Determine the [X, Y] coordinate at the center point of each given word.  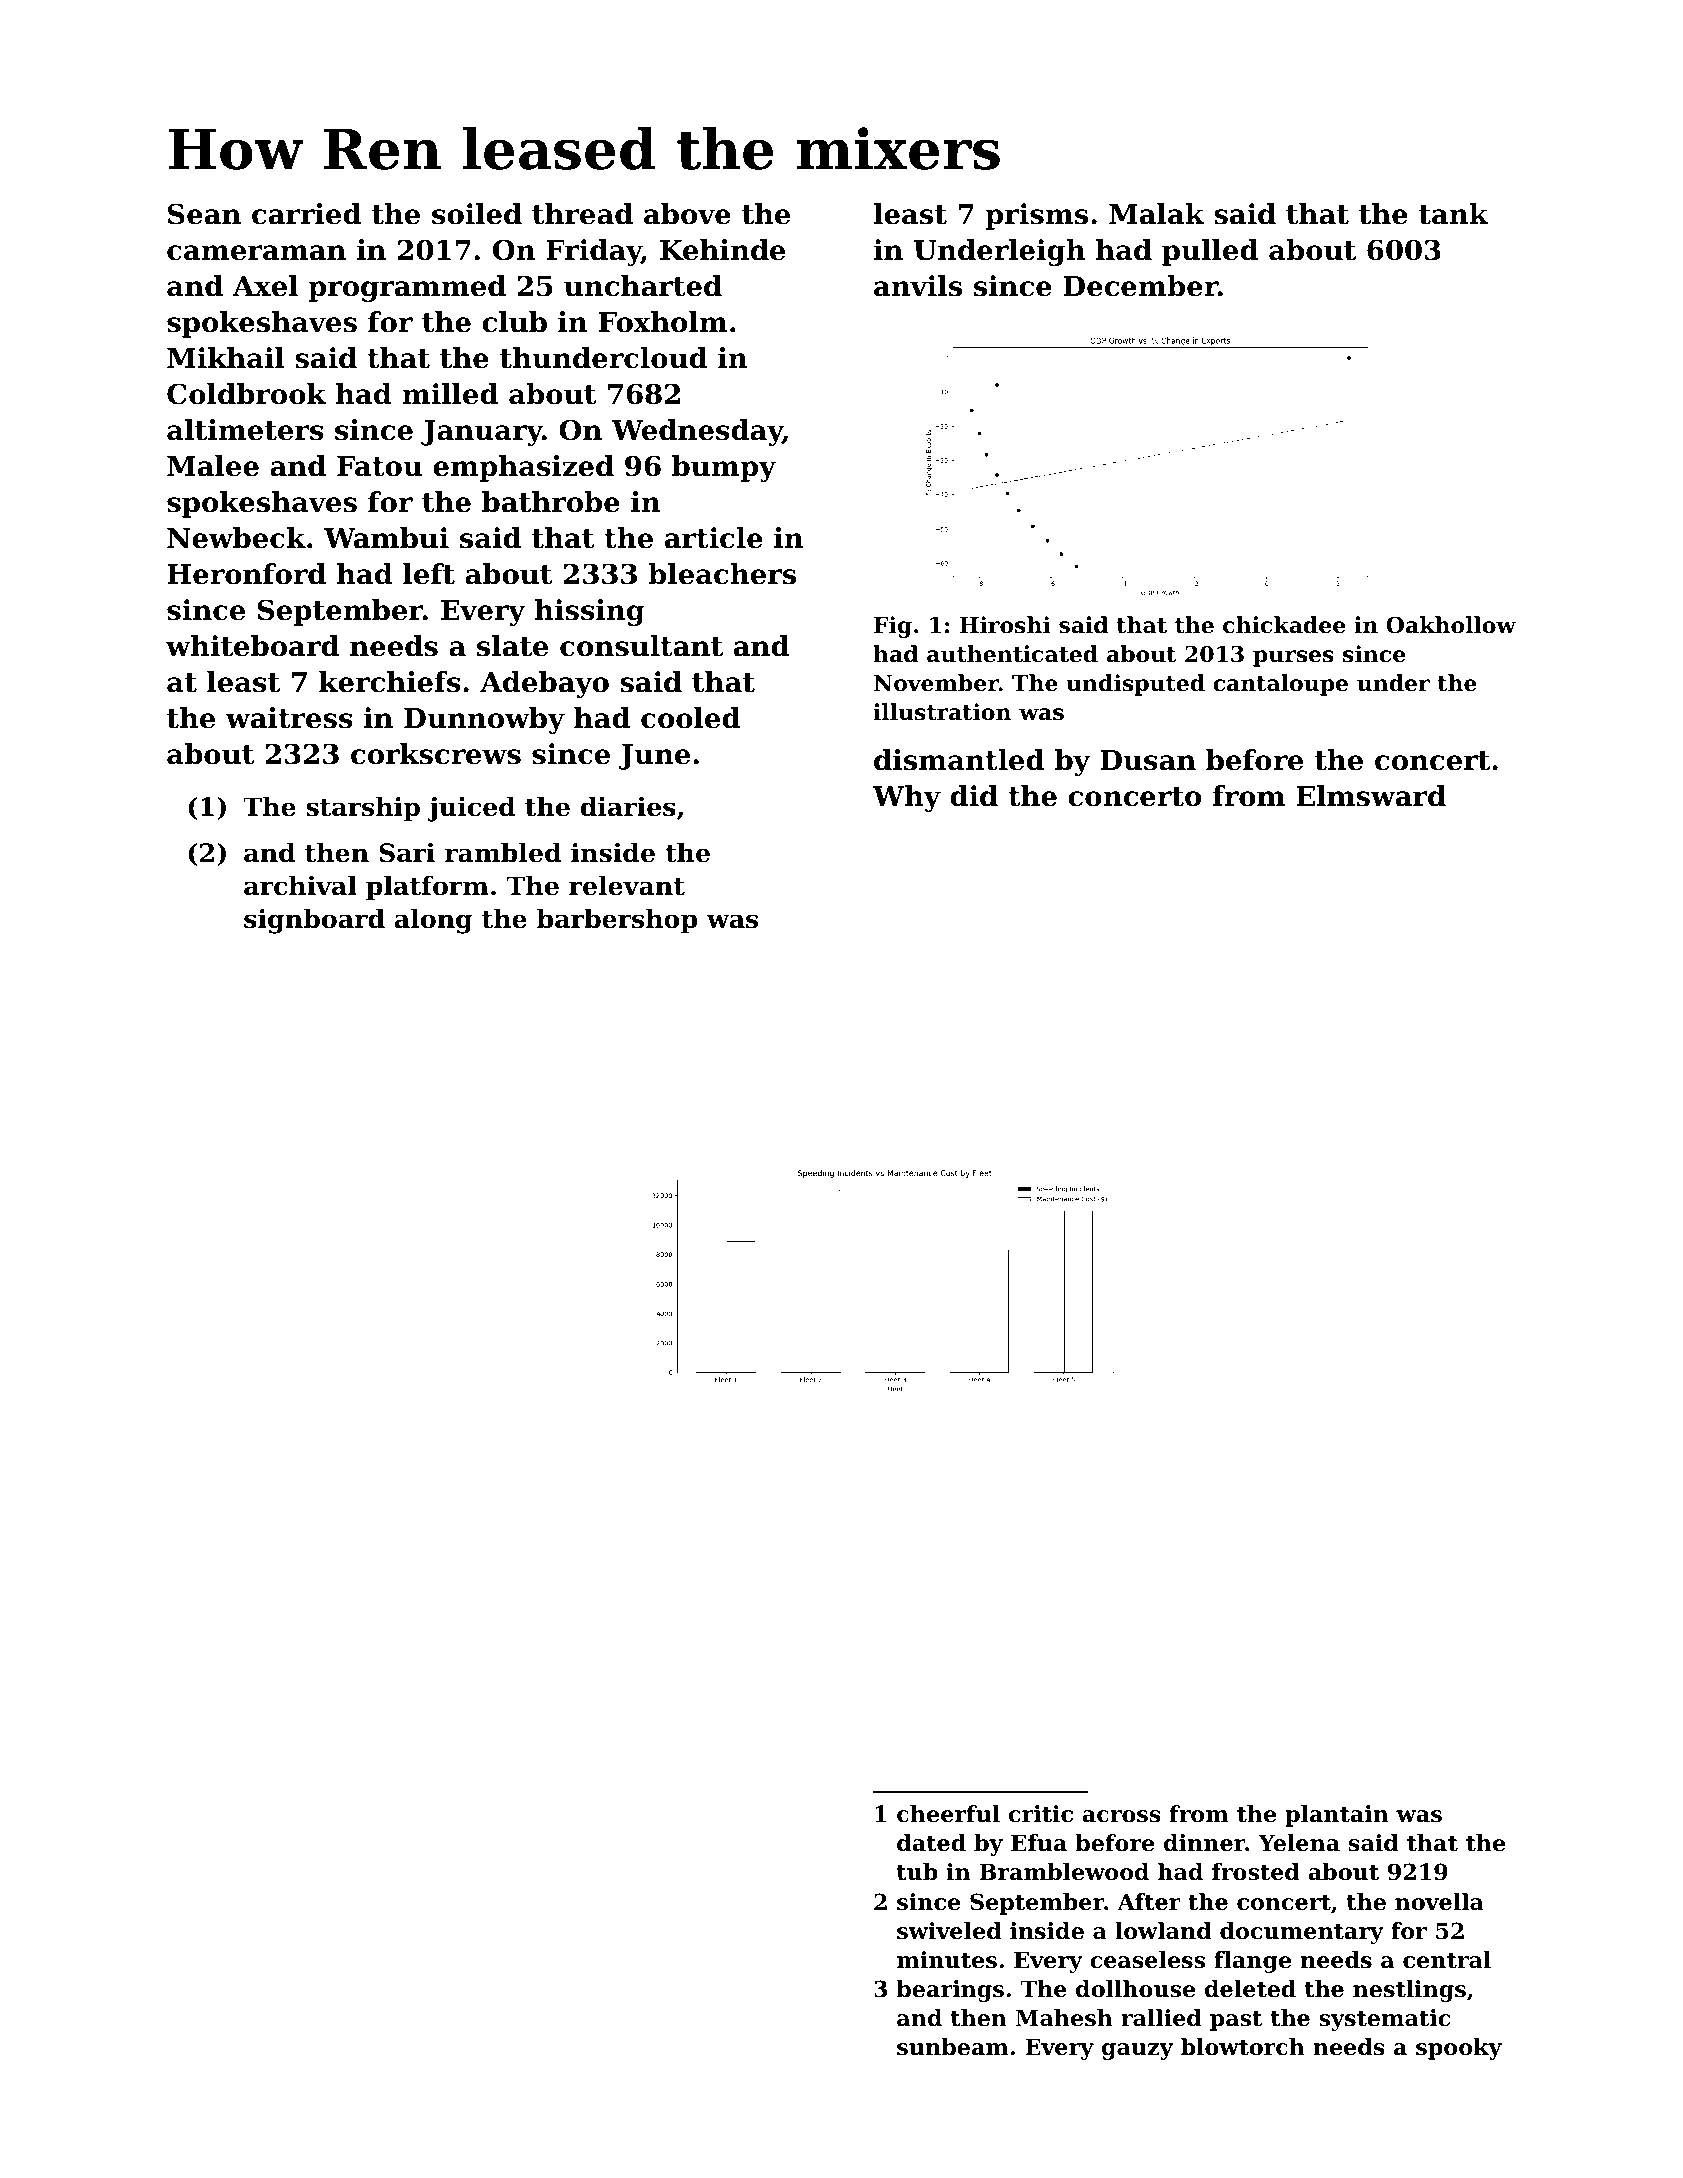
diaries [628, 807]
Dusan [1148, 760]
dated [931, 1843]
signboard [314, 921]
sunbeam [953, 2047]
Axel [265, 286]
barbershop [617, 921]
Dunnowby [484, 720]
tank [1454, 214]
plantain [1337, 1816]
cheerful [948, 1814]
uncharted [643, 286]
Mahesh [1064, 2018]
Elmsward [1371, 796]
